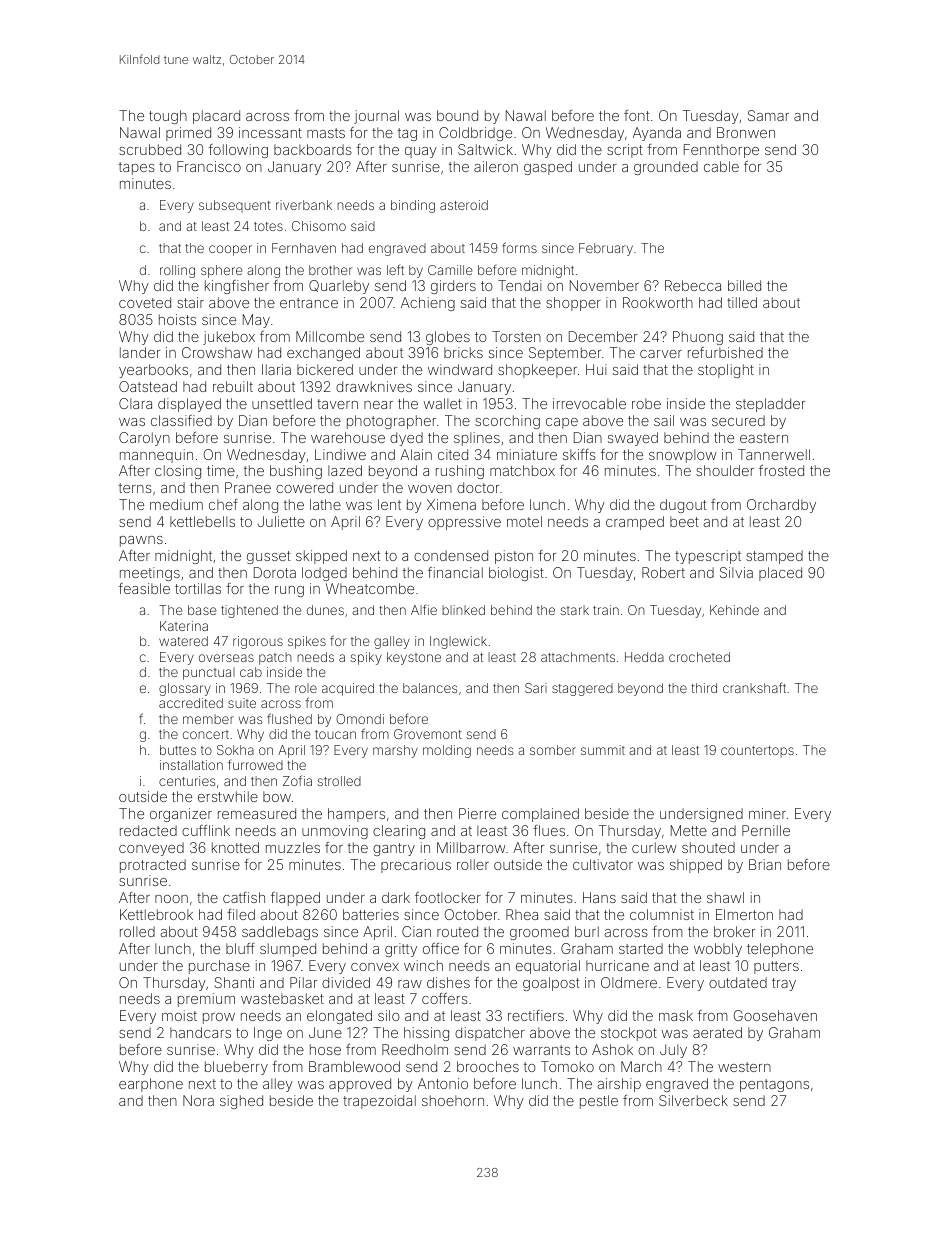  Describe the element at coordinates (781, 506) in the document. I see `Orchardby` at that location.
